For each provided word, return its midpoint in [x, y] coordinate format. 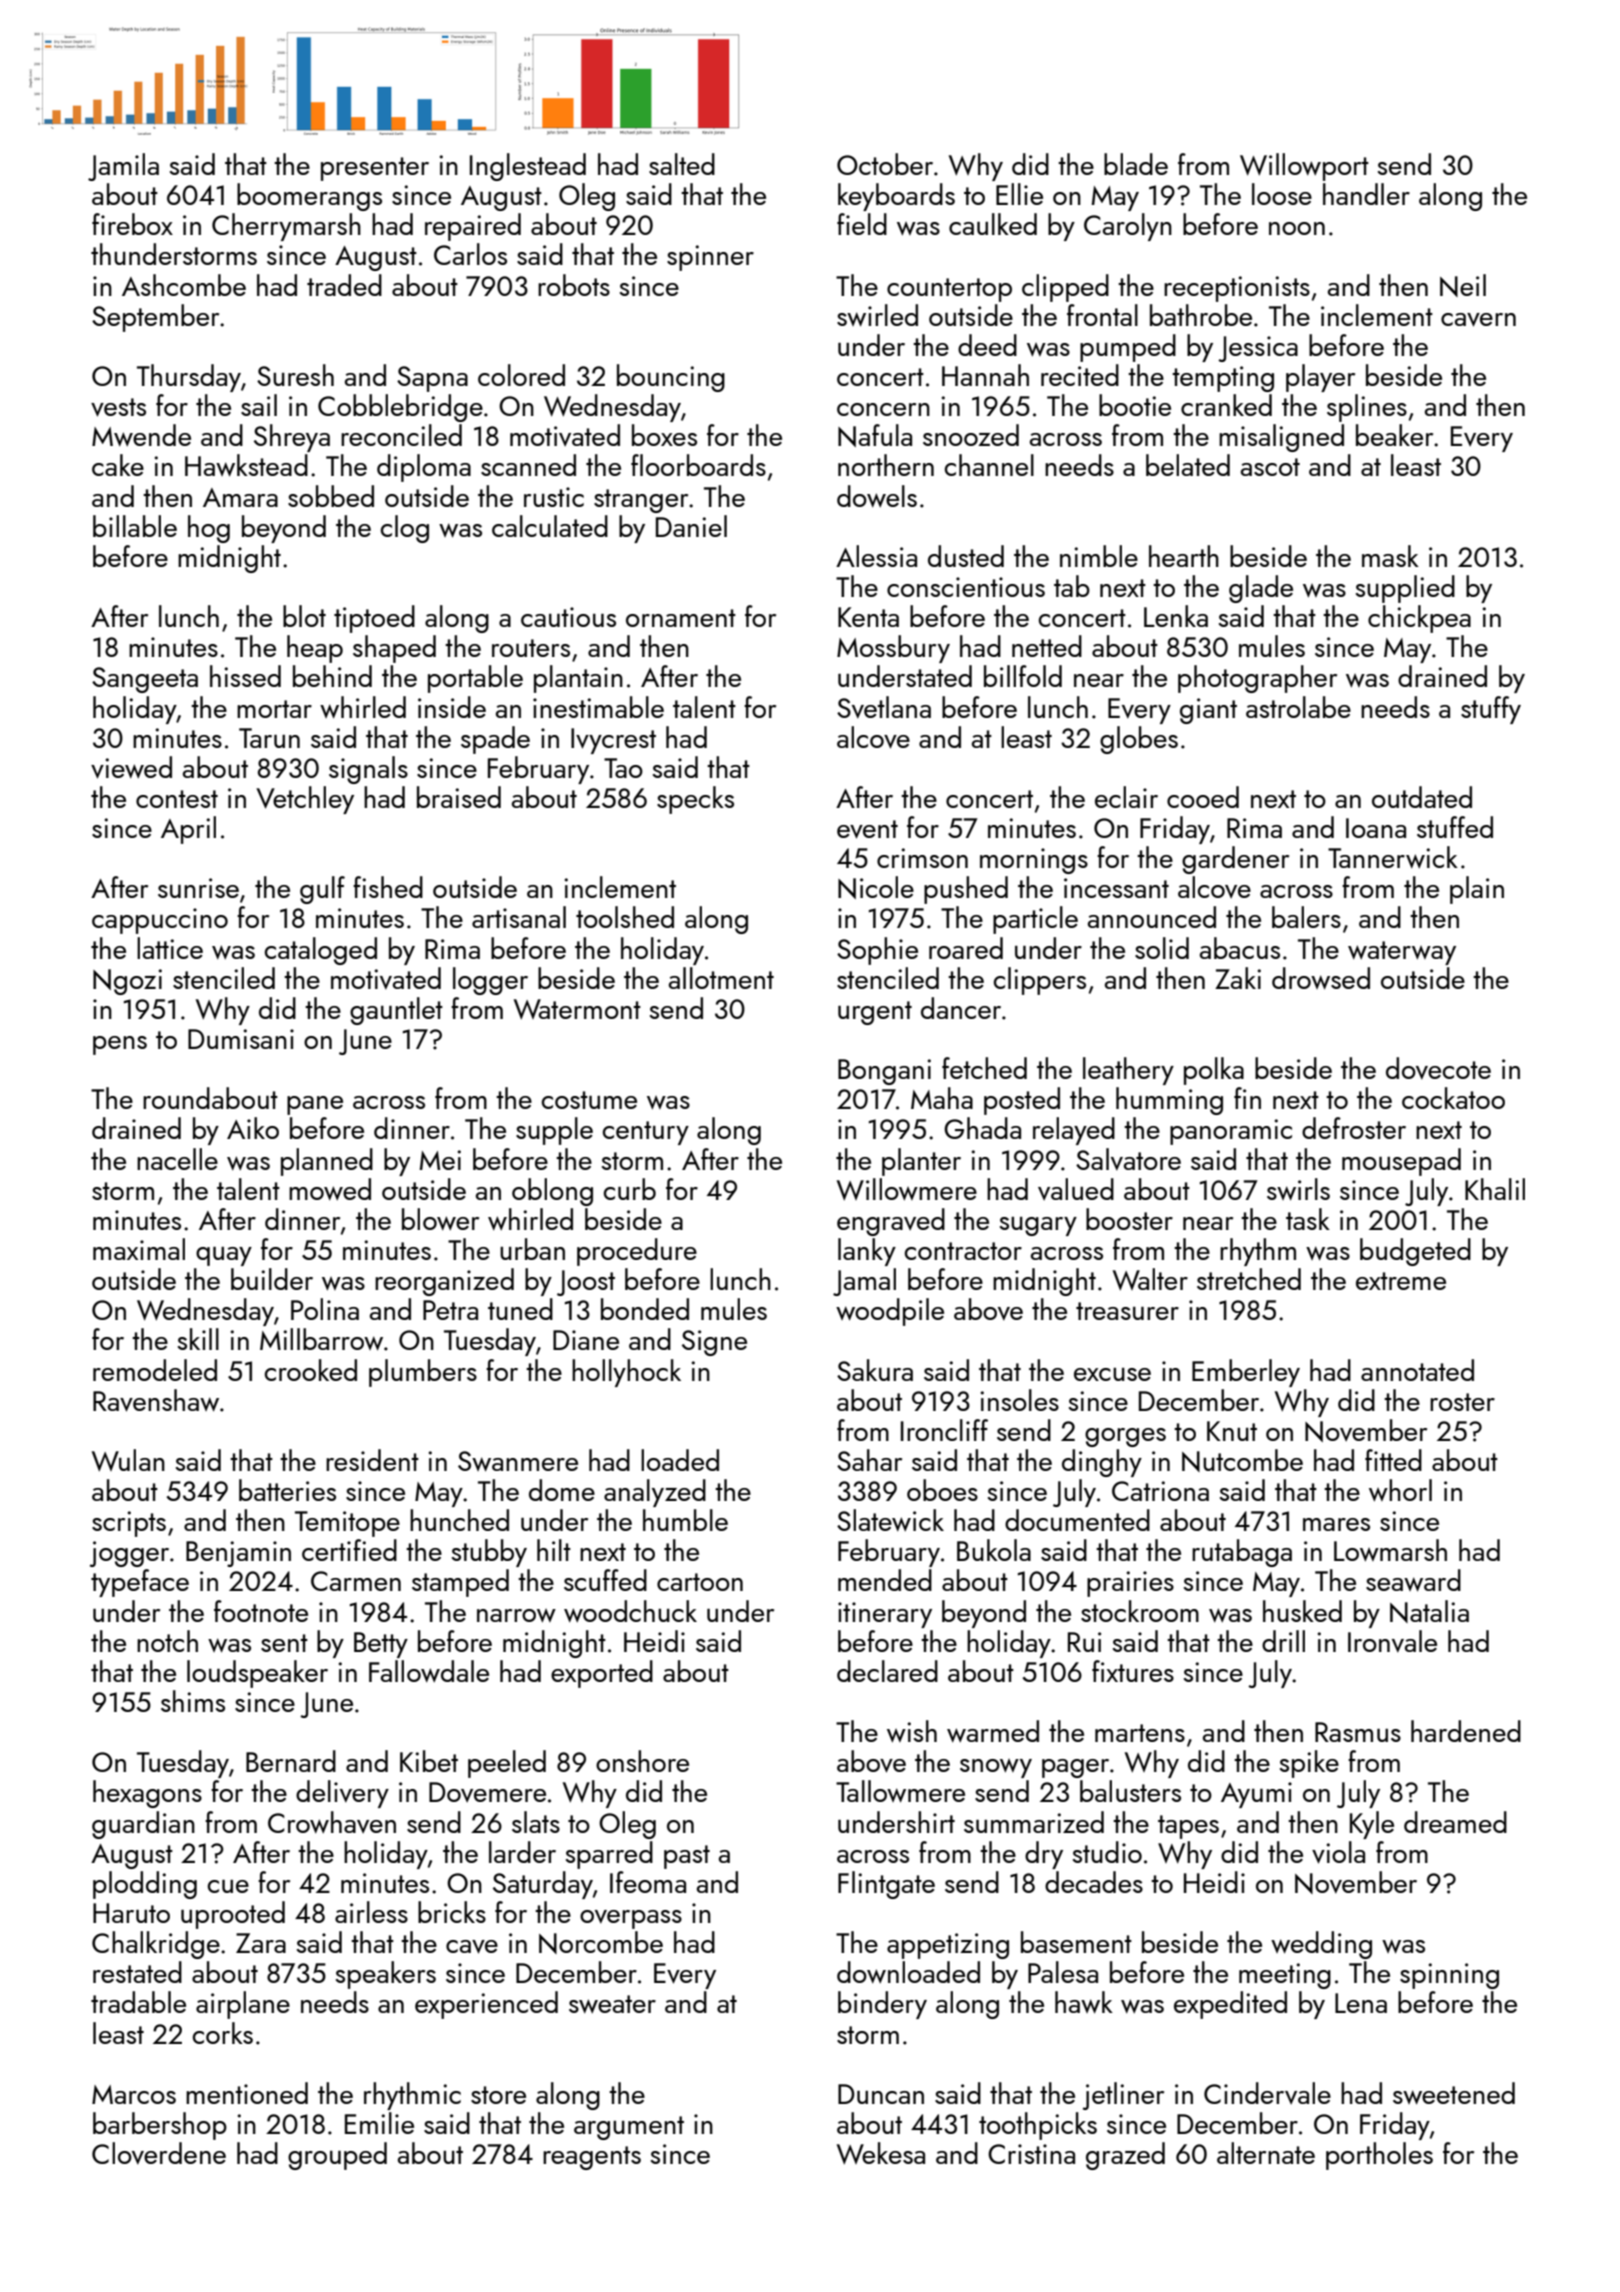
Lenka [1176, 616]
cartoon [700, 1582]
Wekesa [881, 2153]
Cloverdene [159, 2153]
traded [344, 285]
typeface [140, 1583]
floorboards [698, 465]
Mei [440, 1160]
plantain [578, 679]
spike [1309, 1764]
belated [1188, 465]
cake [118, 465]
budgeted [1415, 1252]
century [646, 1133]
